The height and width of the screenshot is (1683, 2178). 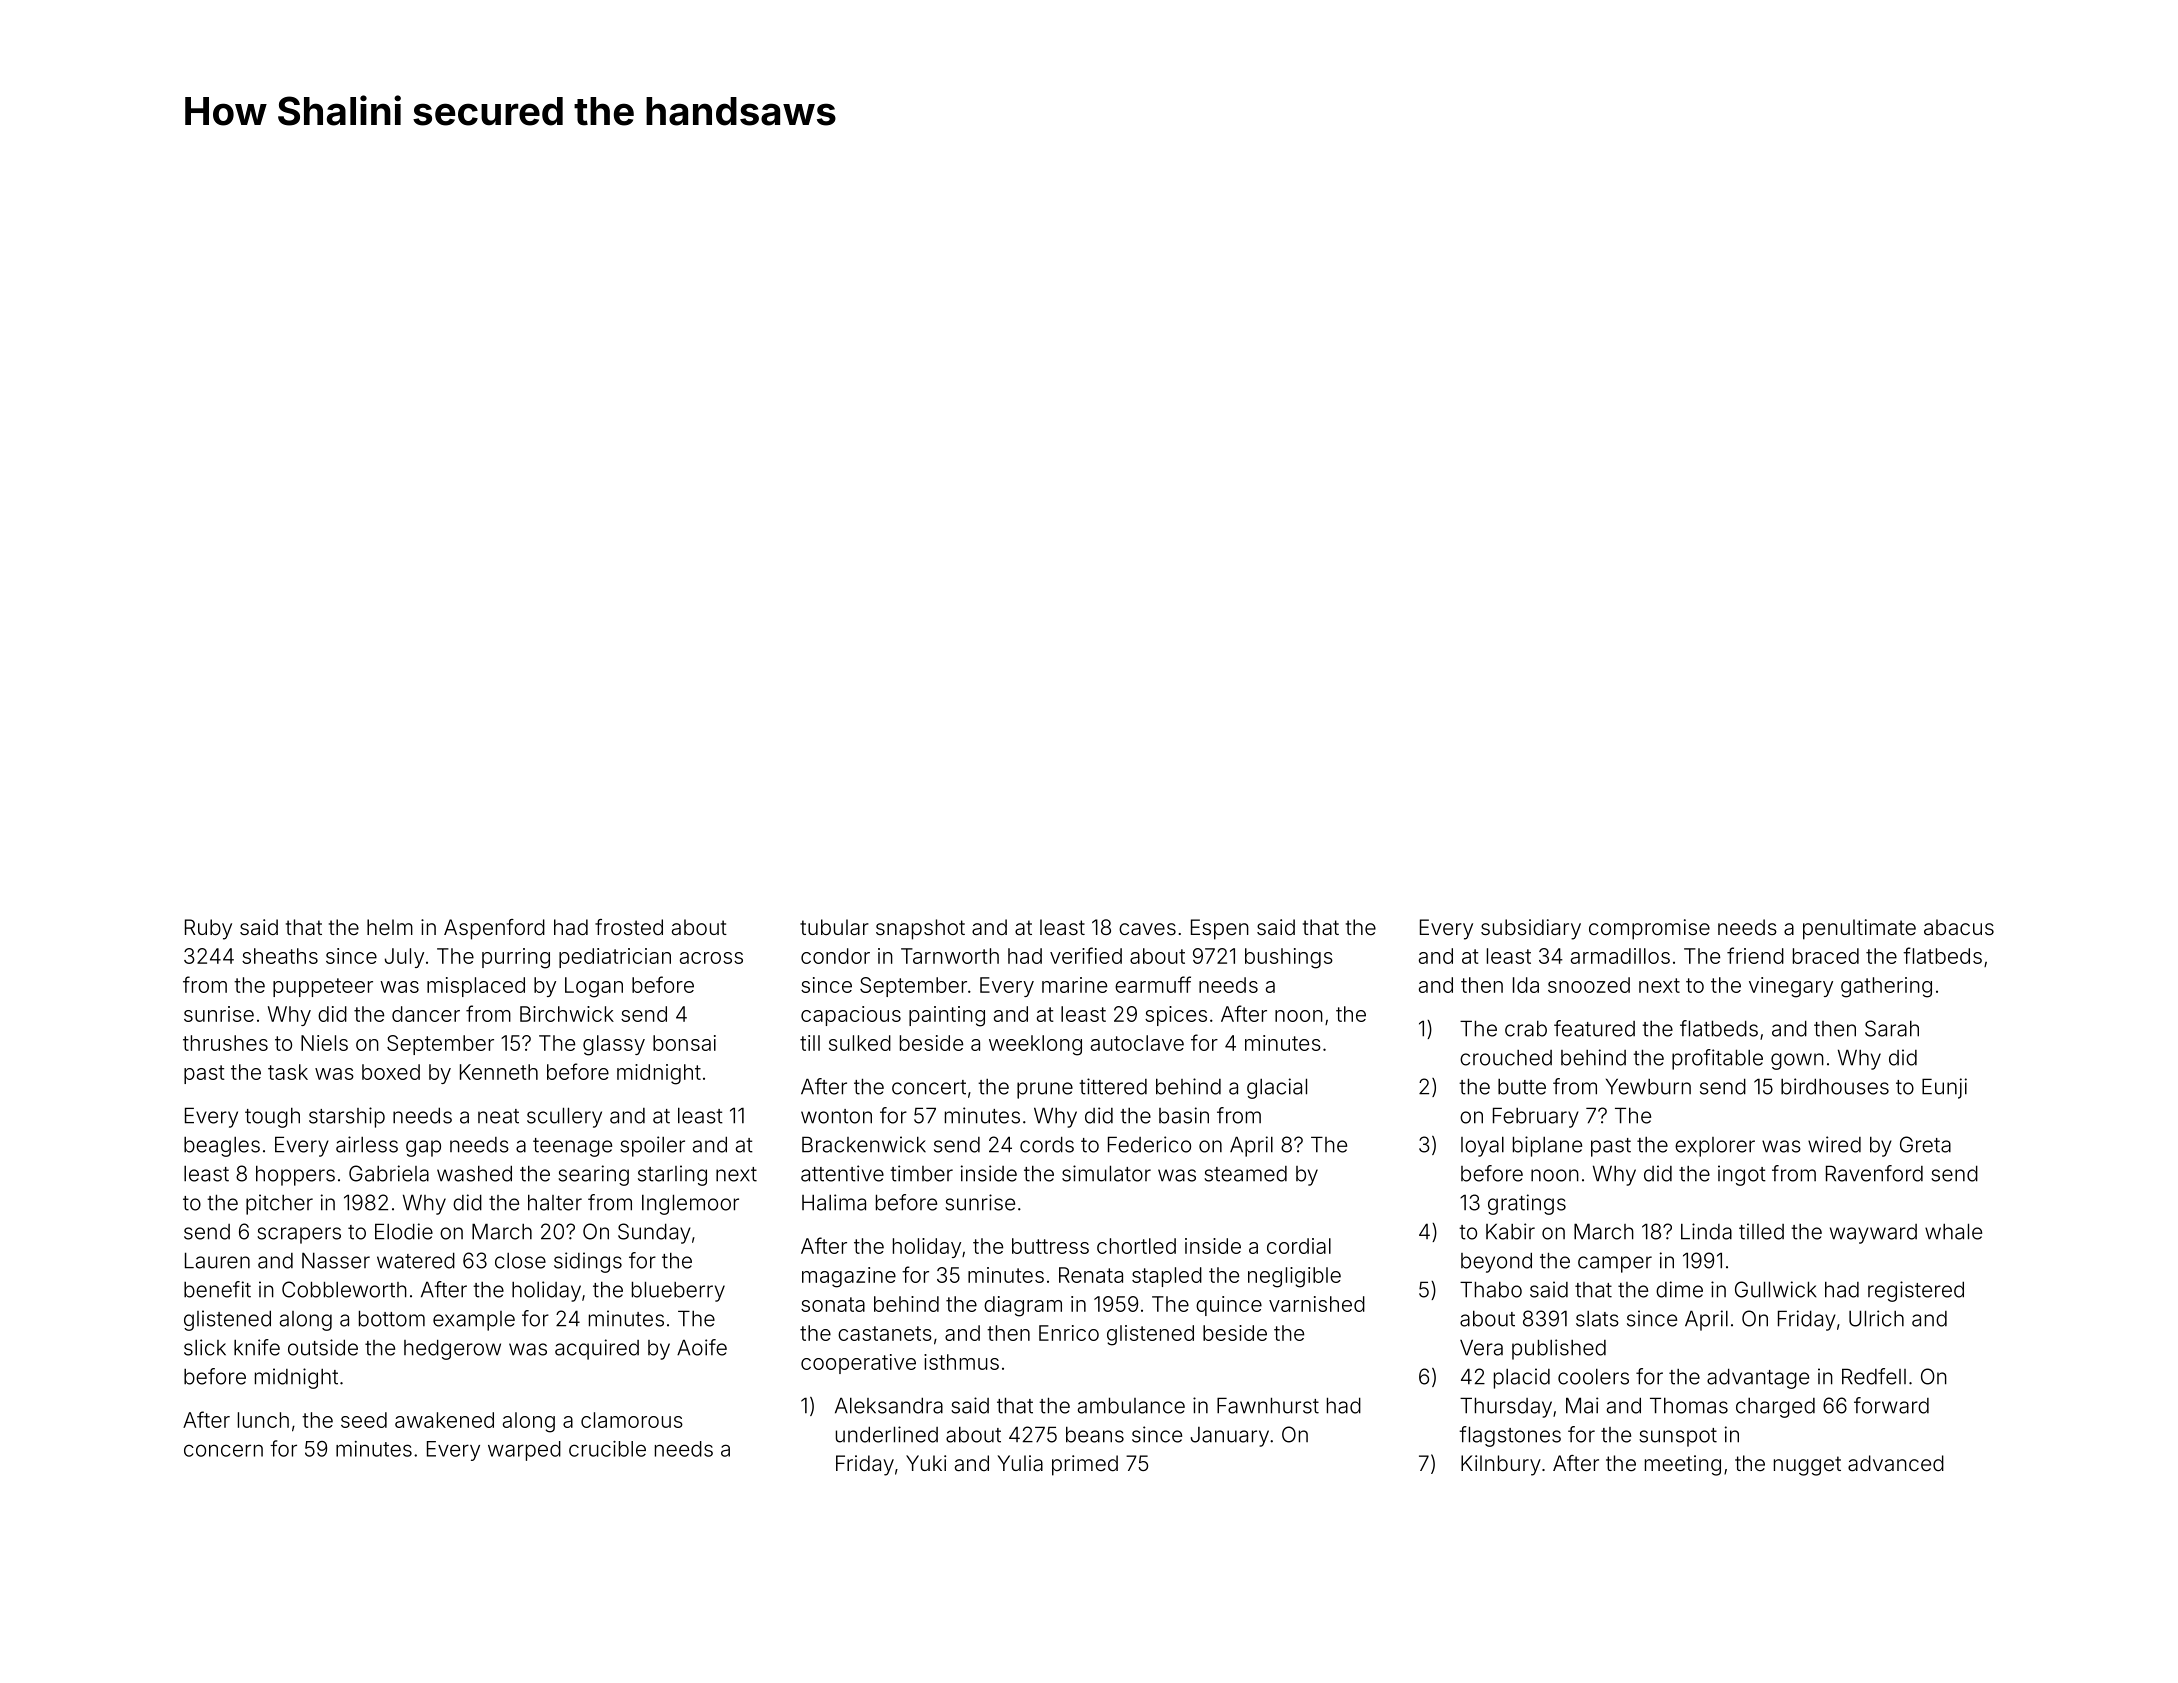 I want to click on abacus, so click(x=1959, y=927).
